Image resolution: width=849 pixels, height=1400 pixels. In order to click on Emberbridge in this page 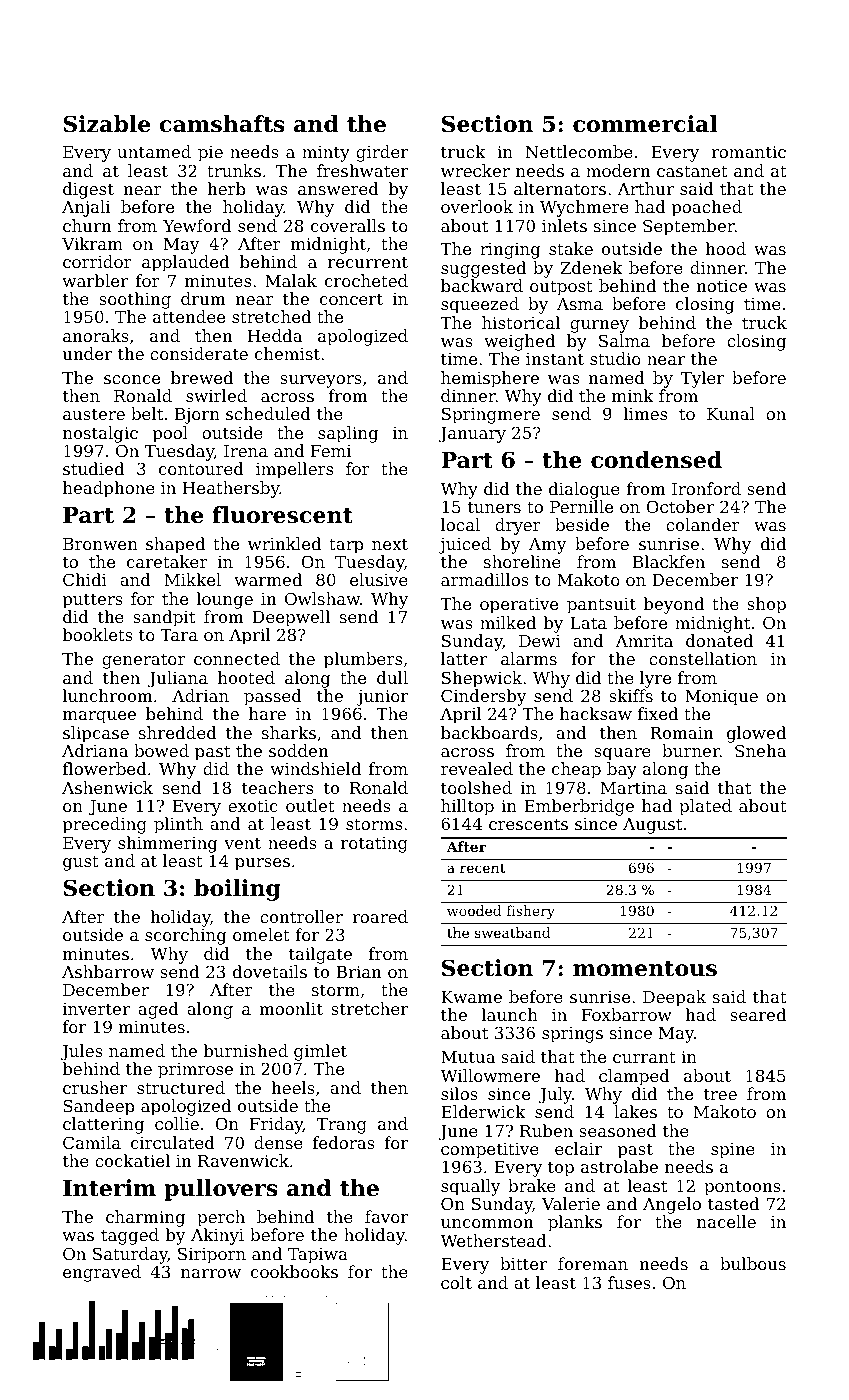, I will do `click(579, 807)`.
